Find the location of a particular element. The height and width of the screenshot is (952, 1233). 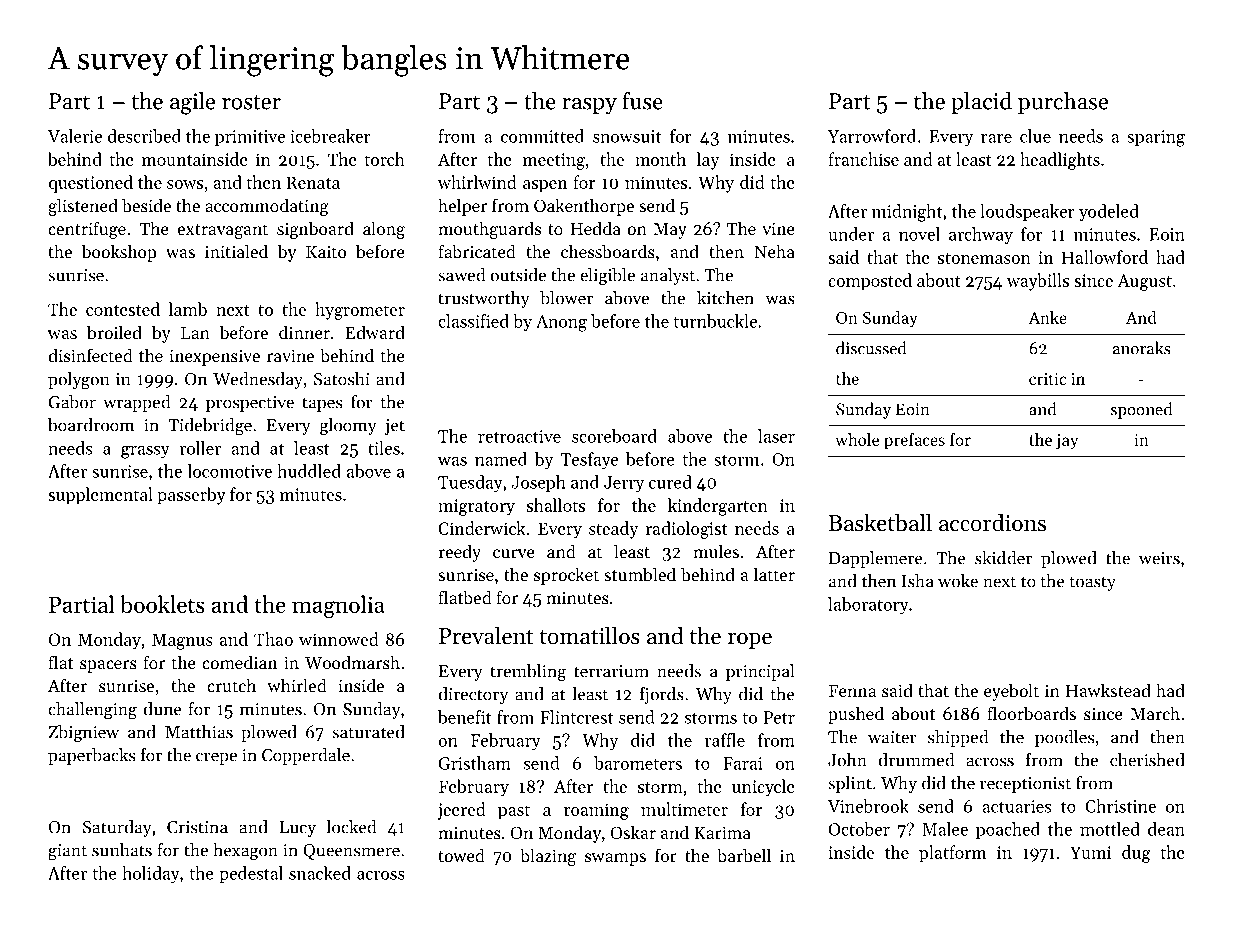

laboratory is located at coordinates (868, 605).
